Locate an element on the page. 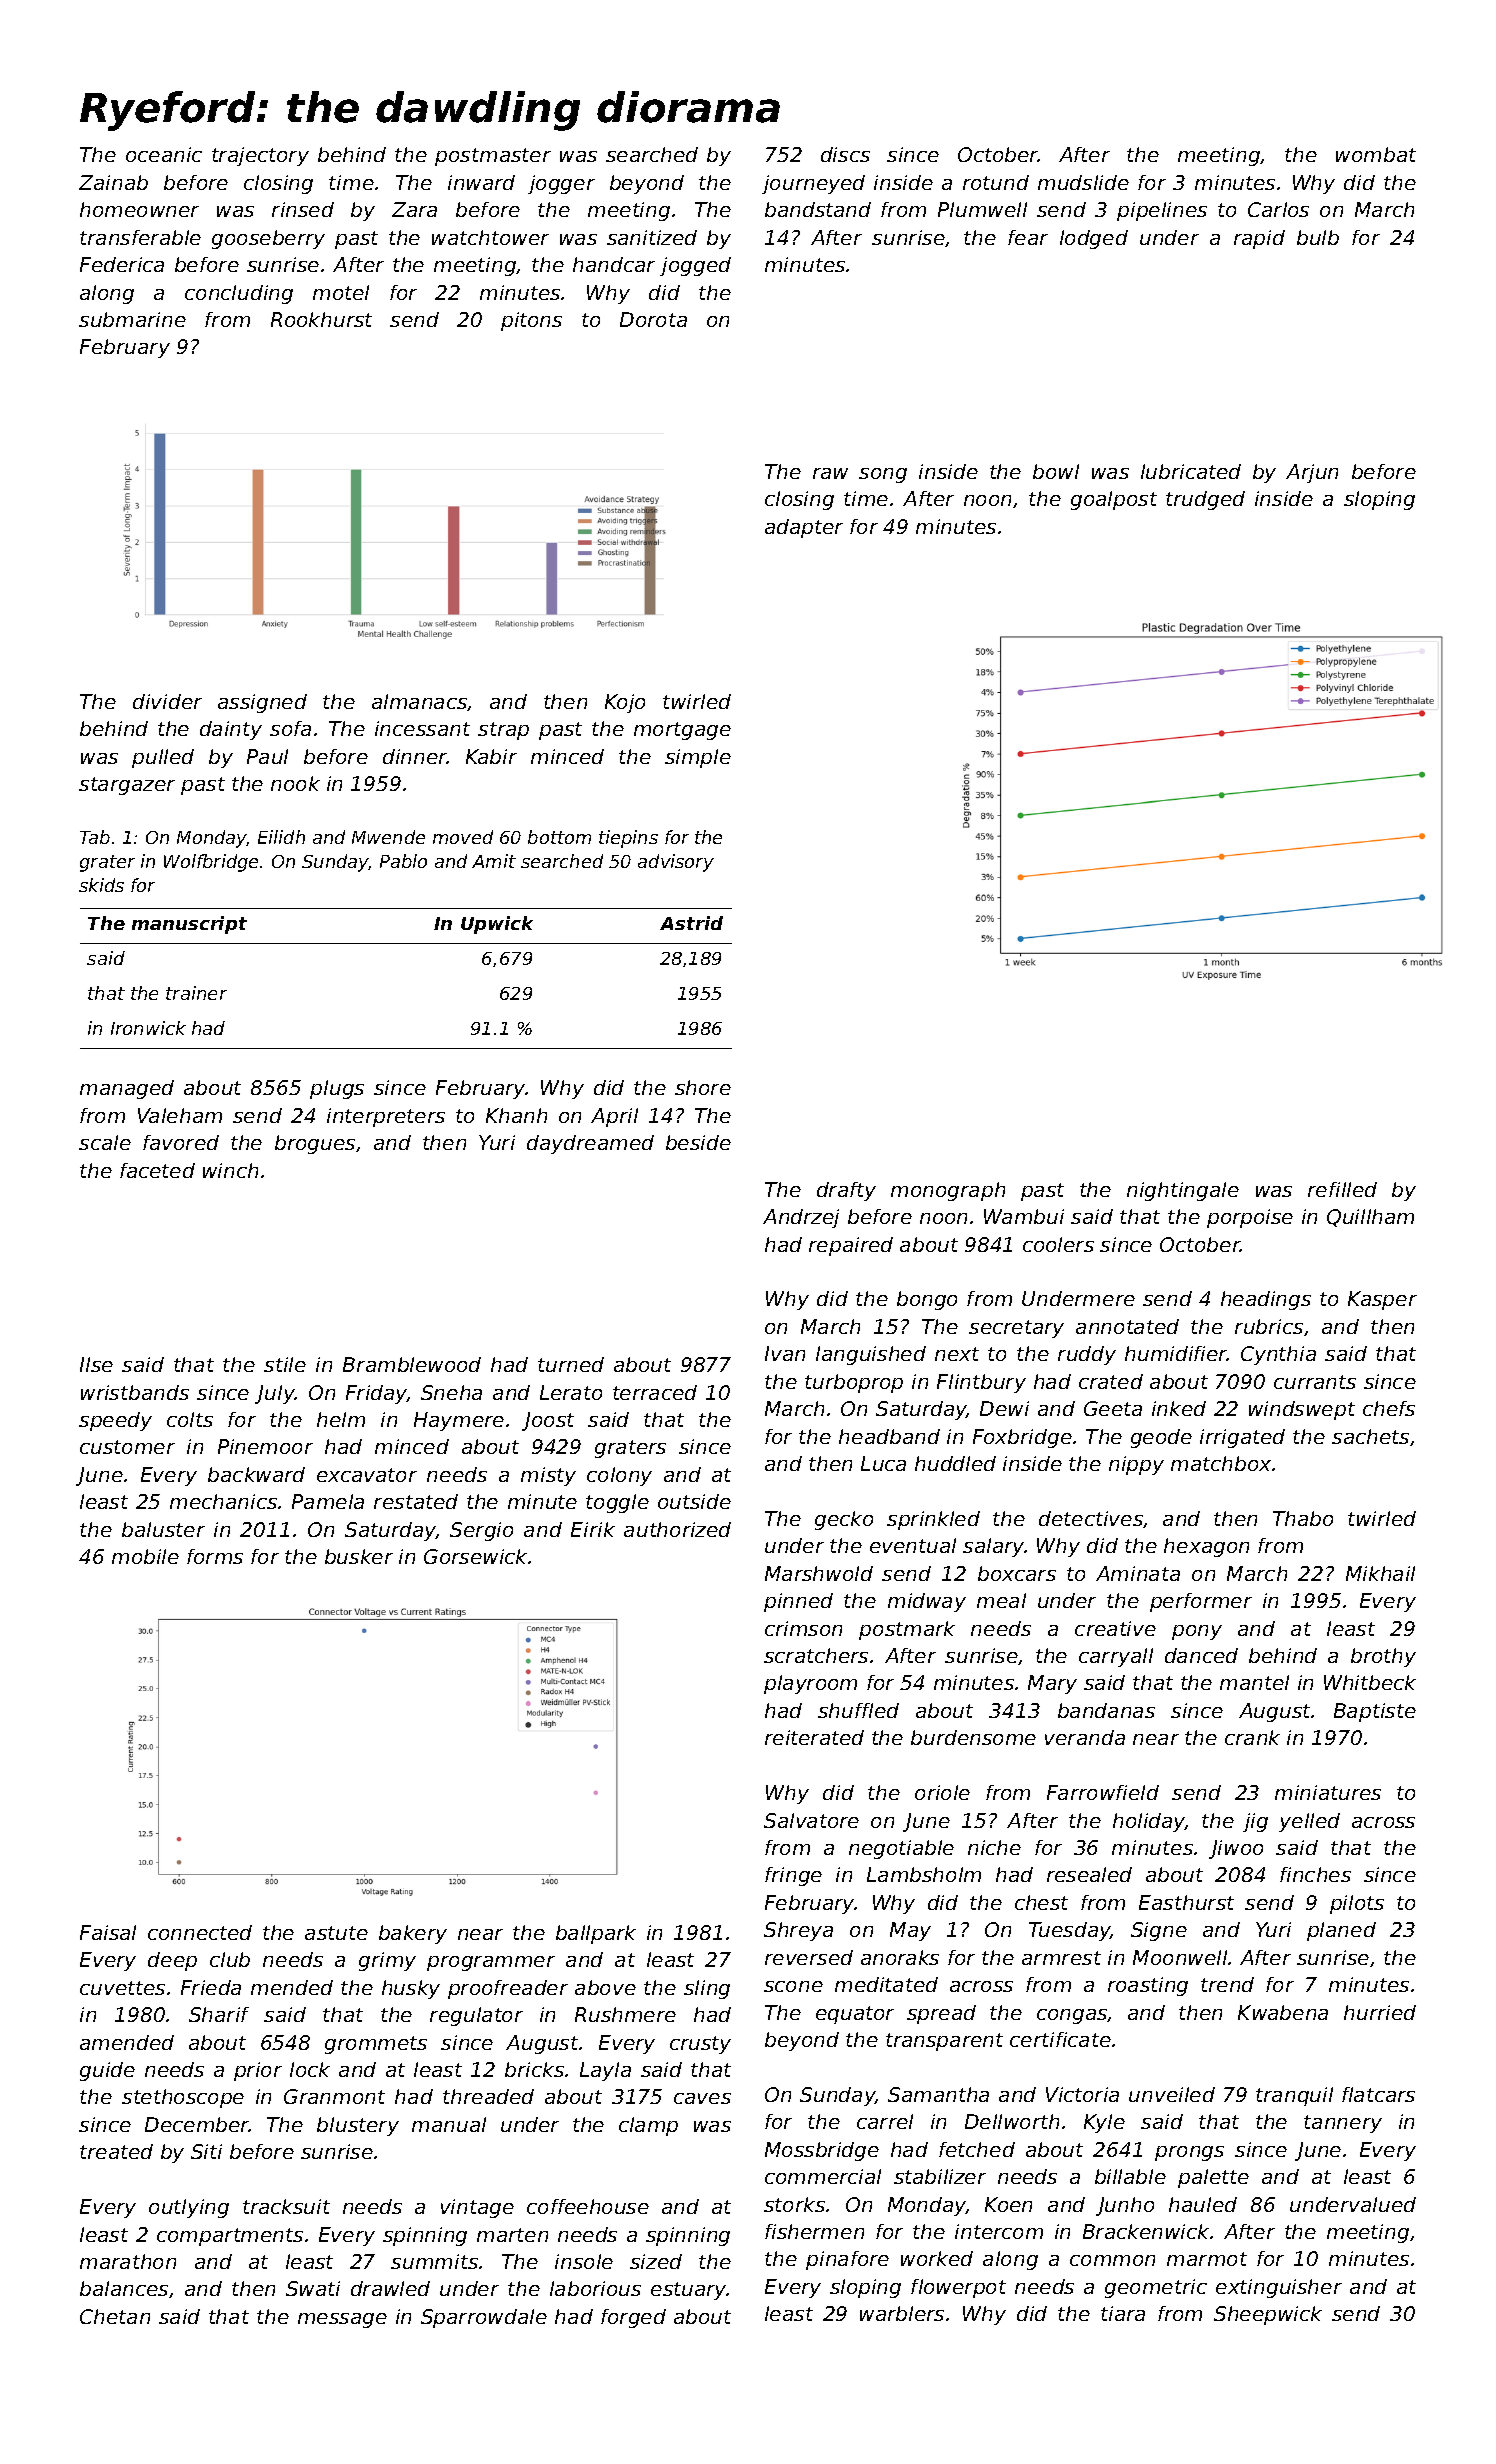 This image has width=1496, height=2464. nightingale is located at coordinates (1183, 1191).
